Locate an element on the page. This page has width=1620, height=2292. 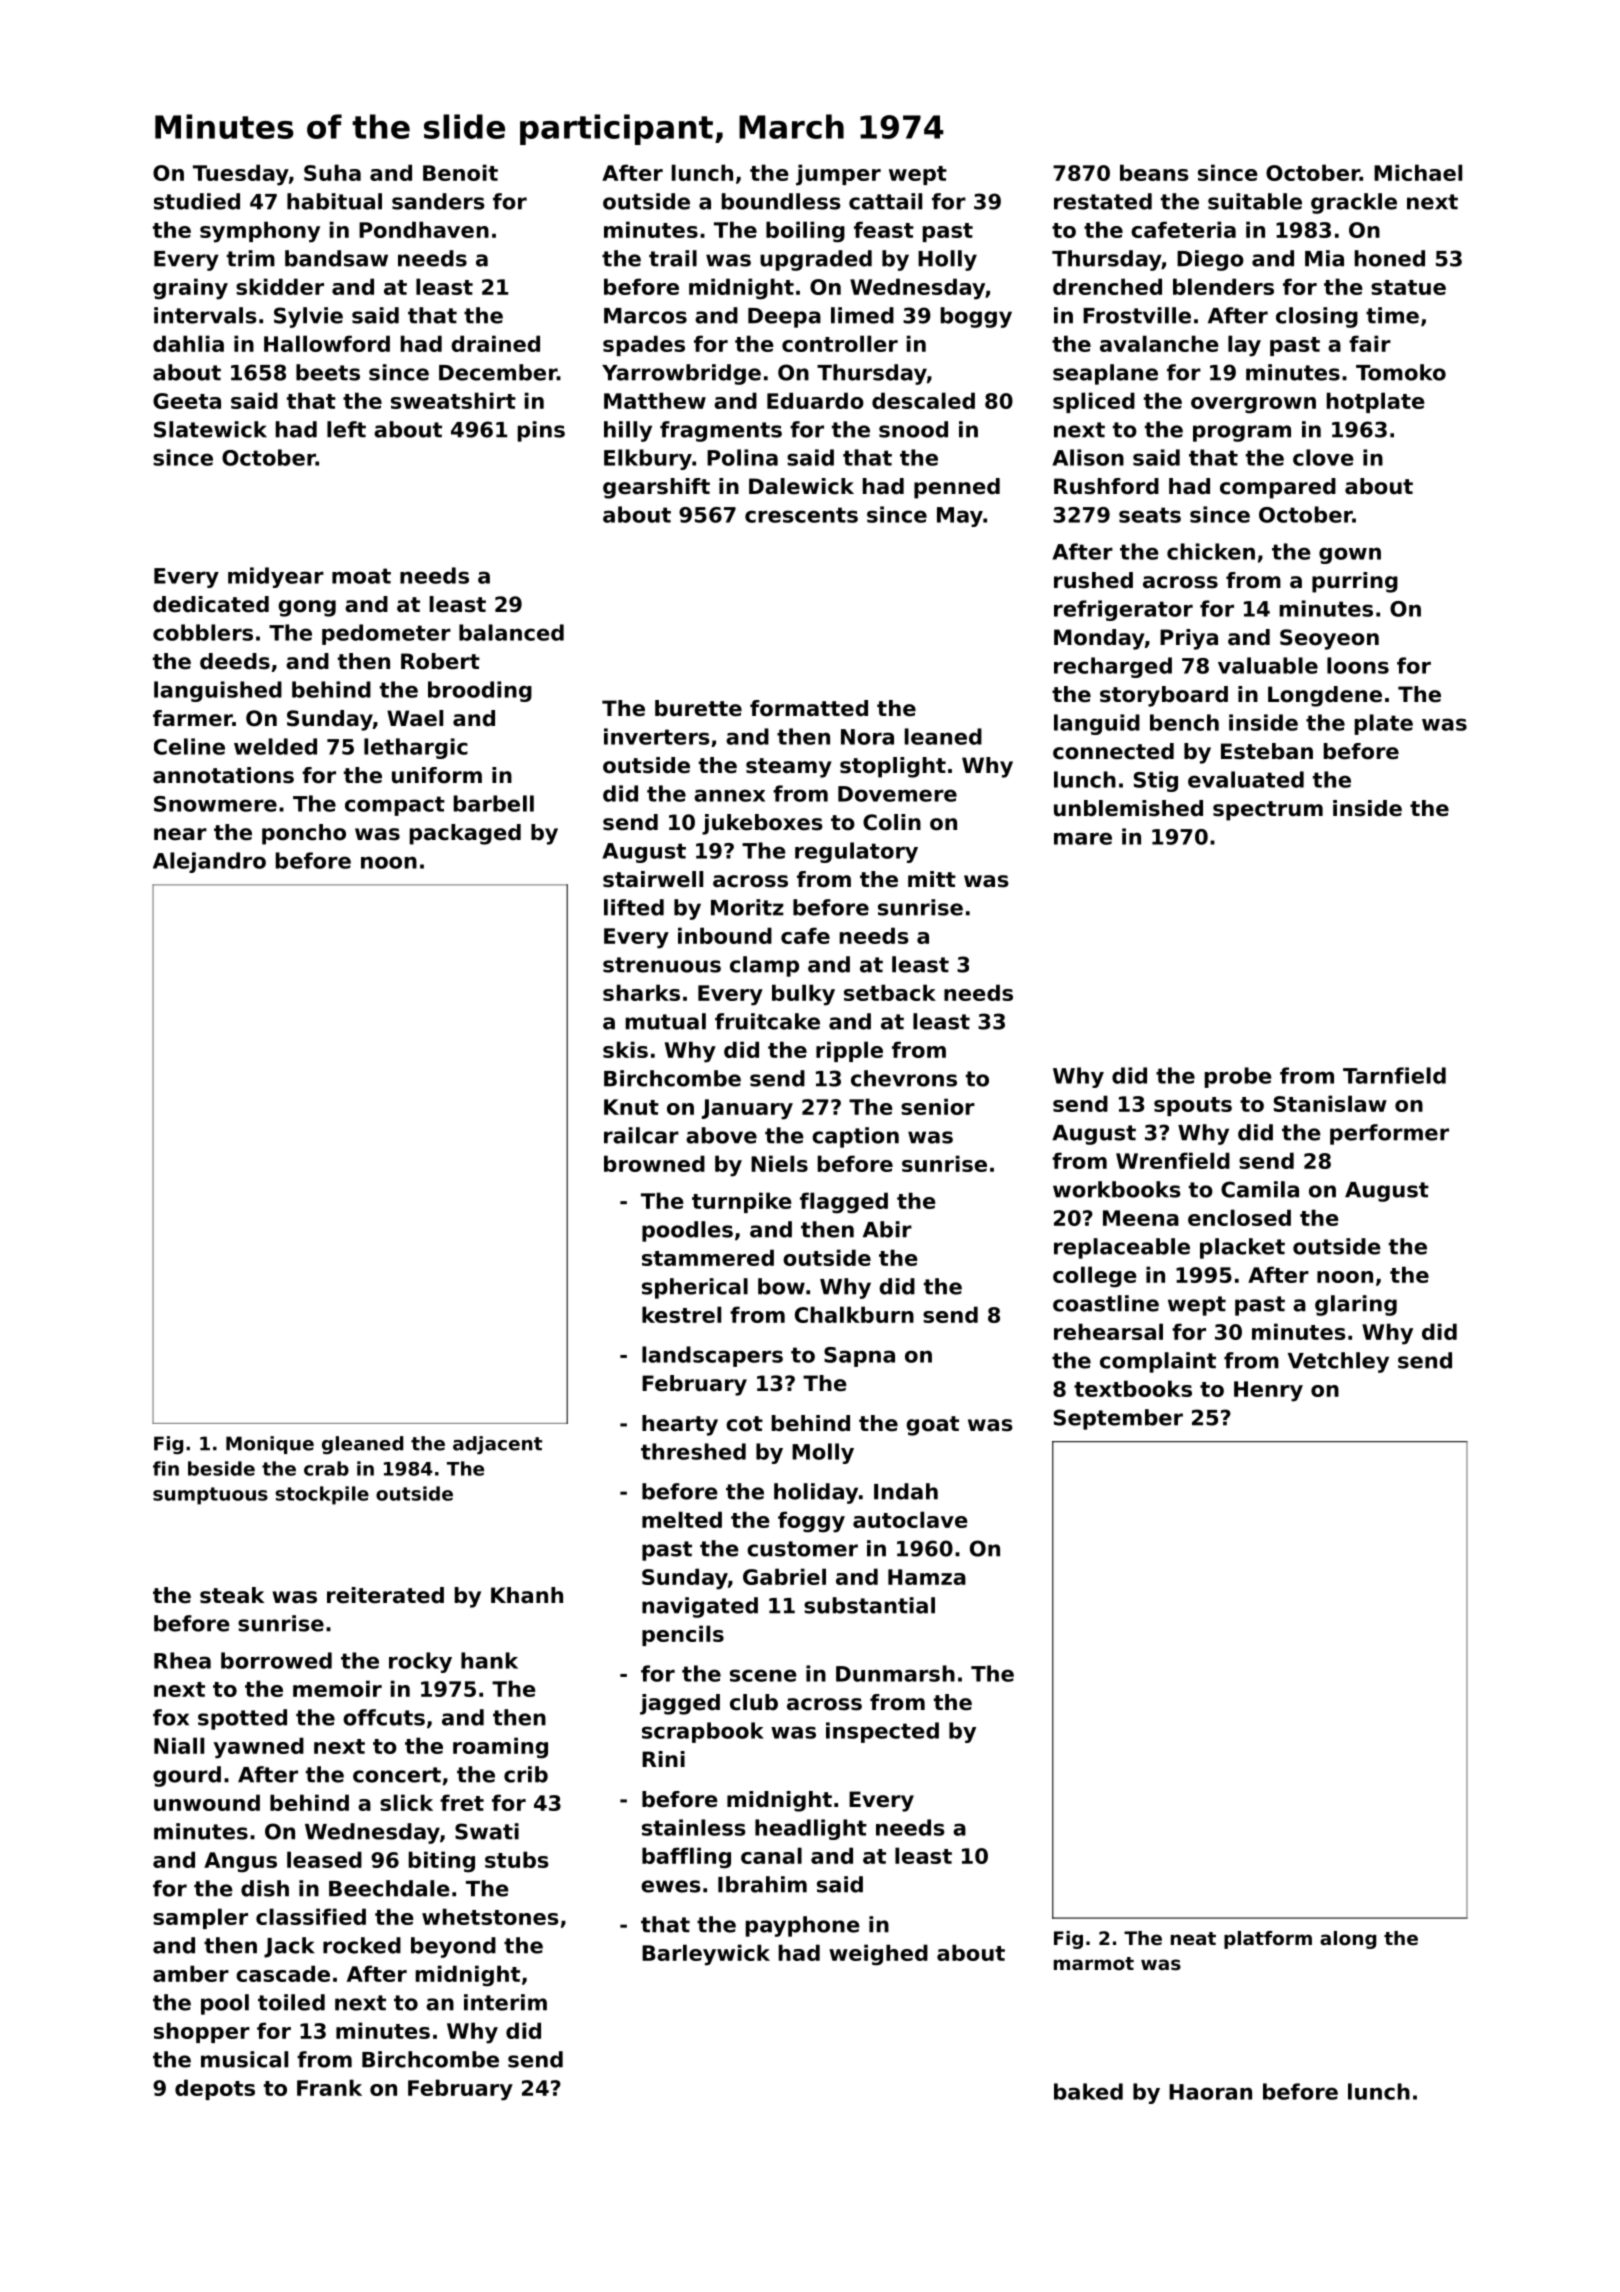
weighed is located at coordinates (878, 1955).
